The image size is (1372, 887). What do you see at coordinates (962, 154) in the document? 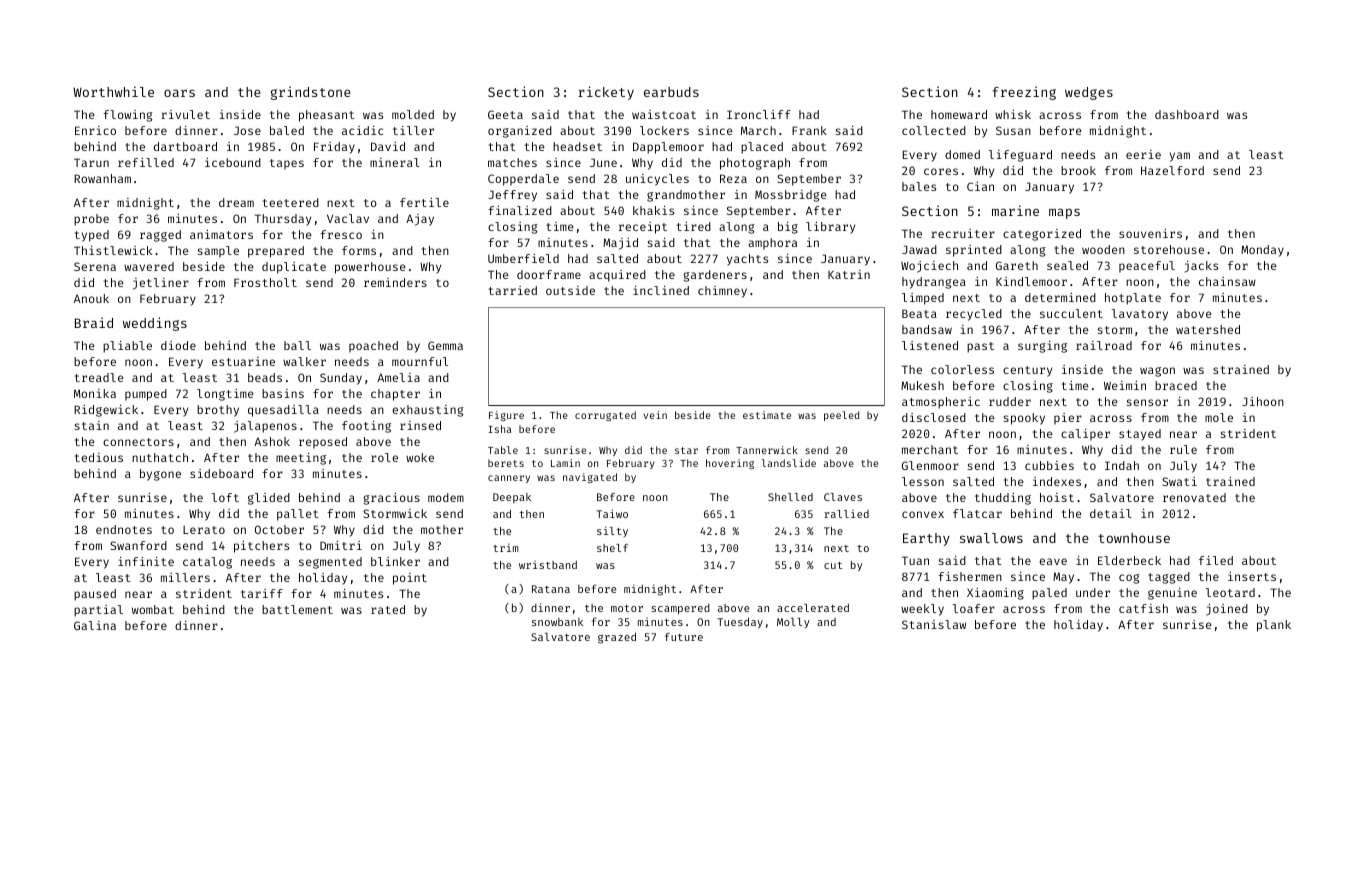
I see `domed` at bounding box center [962, 154].
